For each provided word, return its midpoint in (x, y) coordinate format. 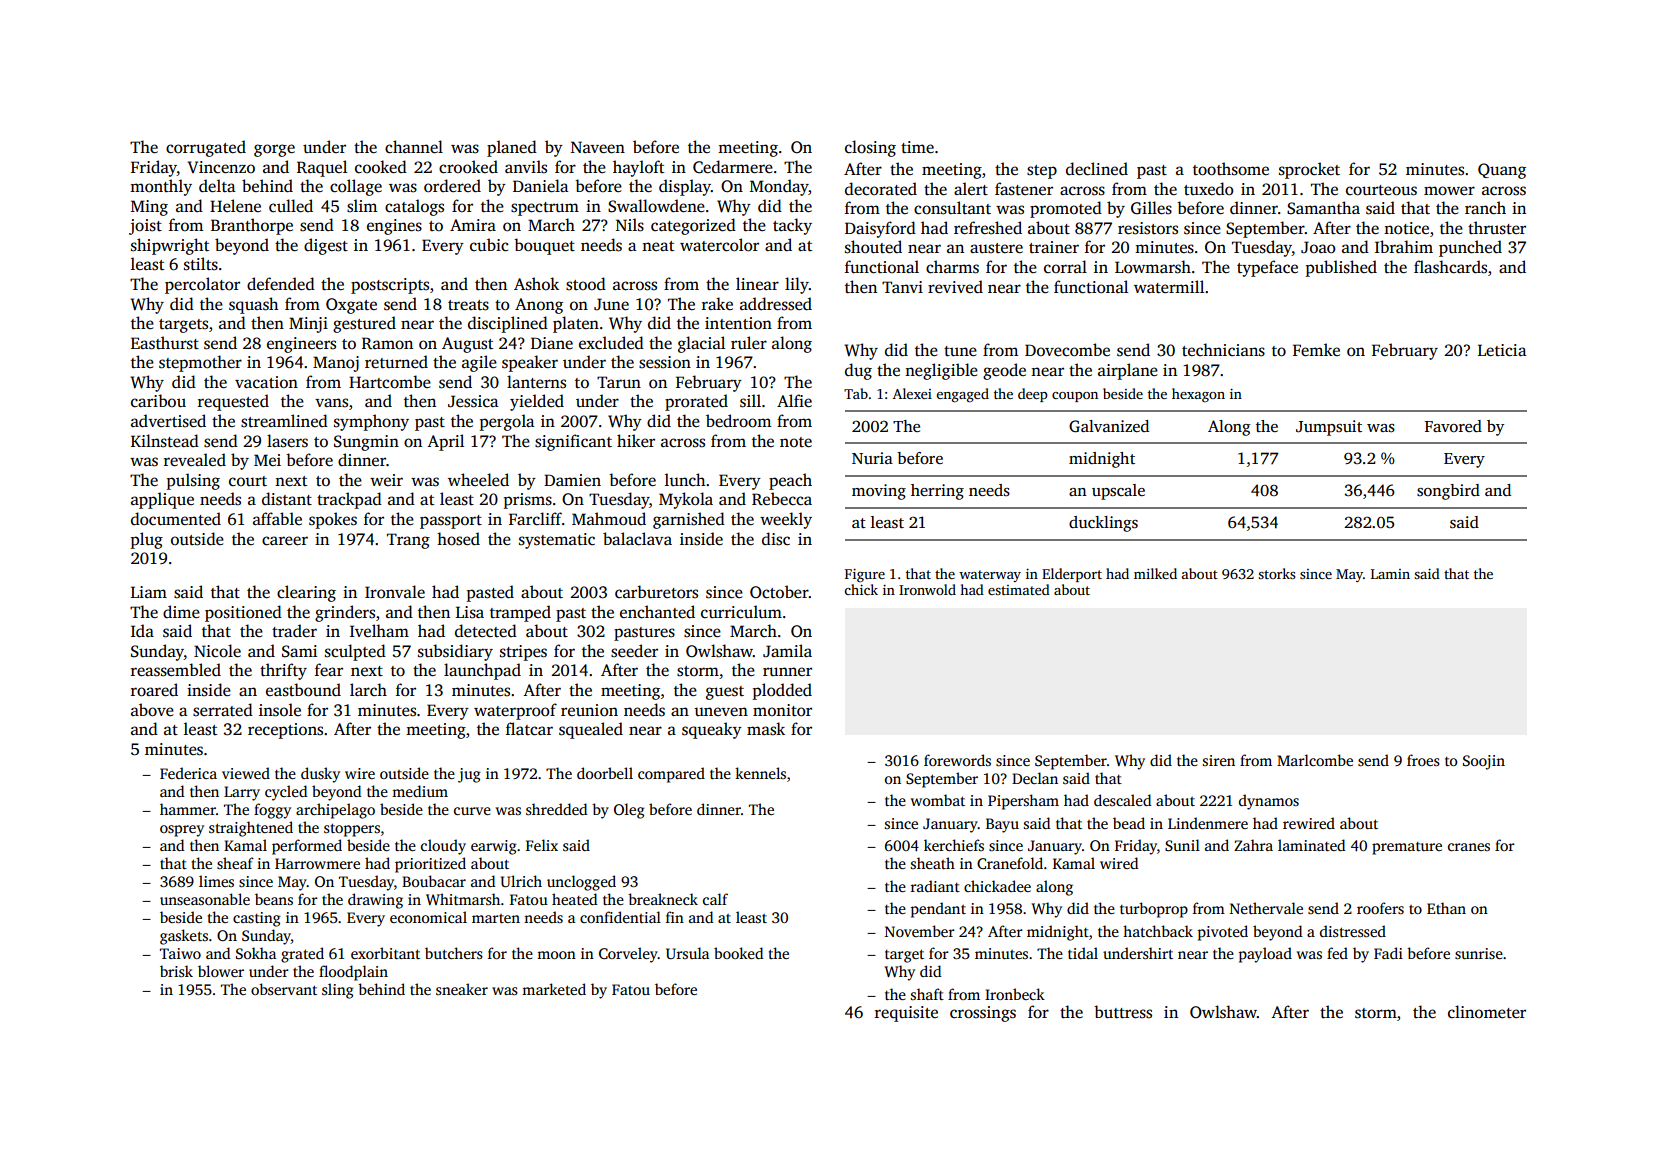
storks (1276, 573)
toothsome (1231, 169)
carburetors (656, 592)
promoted (1066, 209)
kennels (760, 773)
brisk (176, 971)
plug (147, 540)
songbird (1448, 492)
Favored (1453, 426)
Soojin (1484, 762)
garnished (689, 520)
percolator (202, 285)
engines (394, 227)
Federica (188, 773)
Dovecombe (1067, 350)
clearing (306, 593)
